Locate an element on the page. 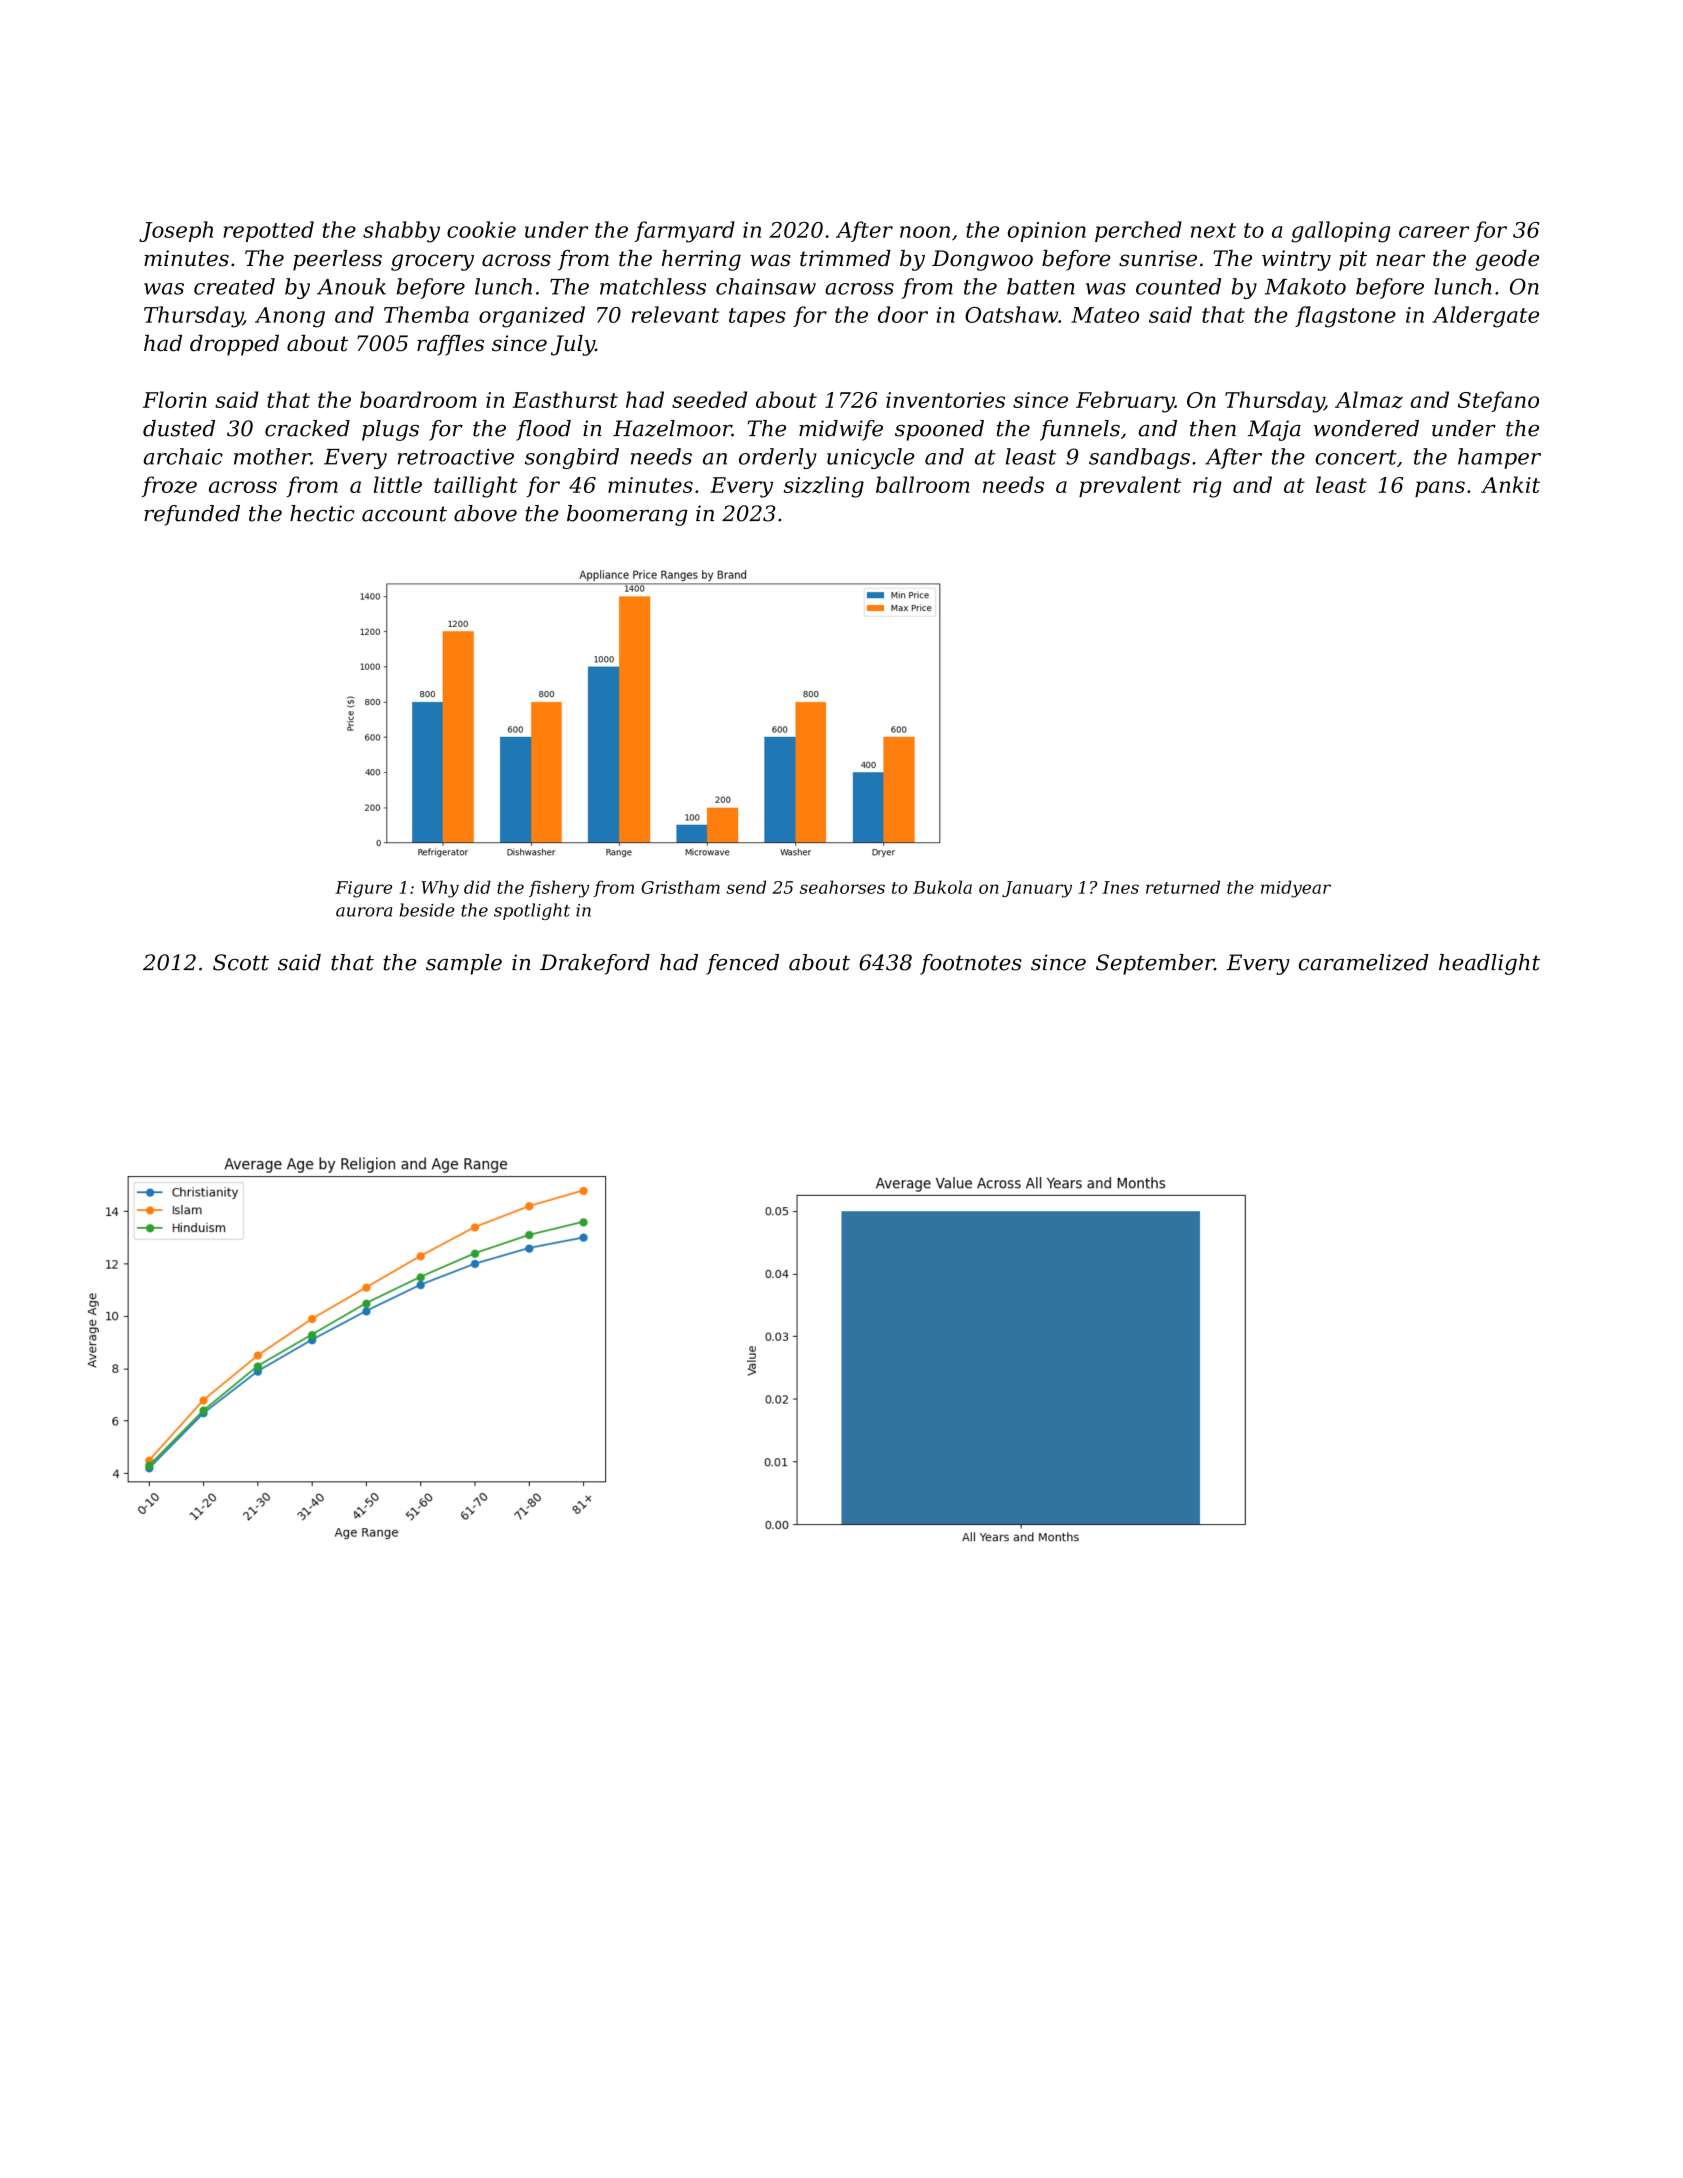 The height and width of the page is (2178, 1683). prevalent is located at coordinates (1130, 486).
